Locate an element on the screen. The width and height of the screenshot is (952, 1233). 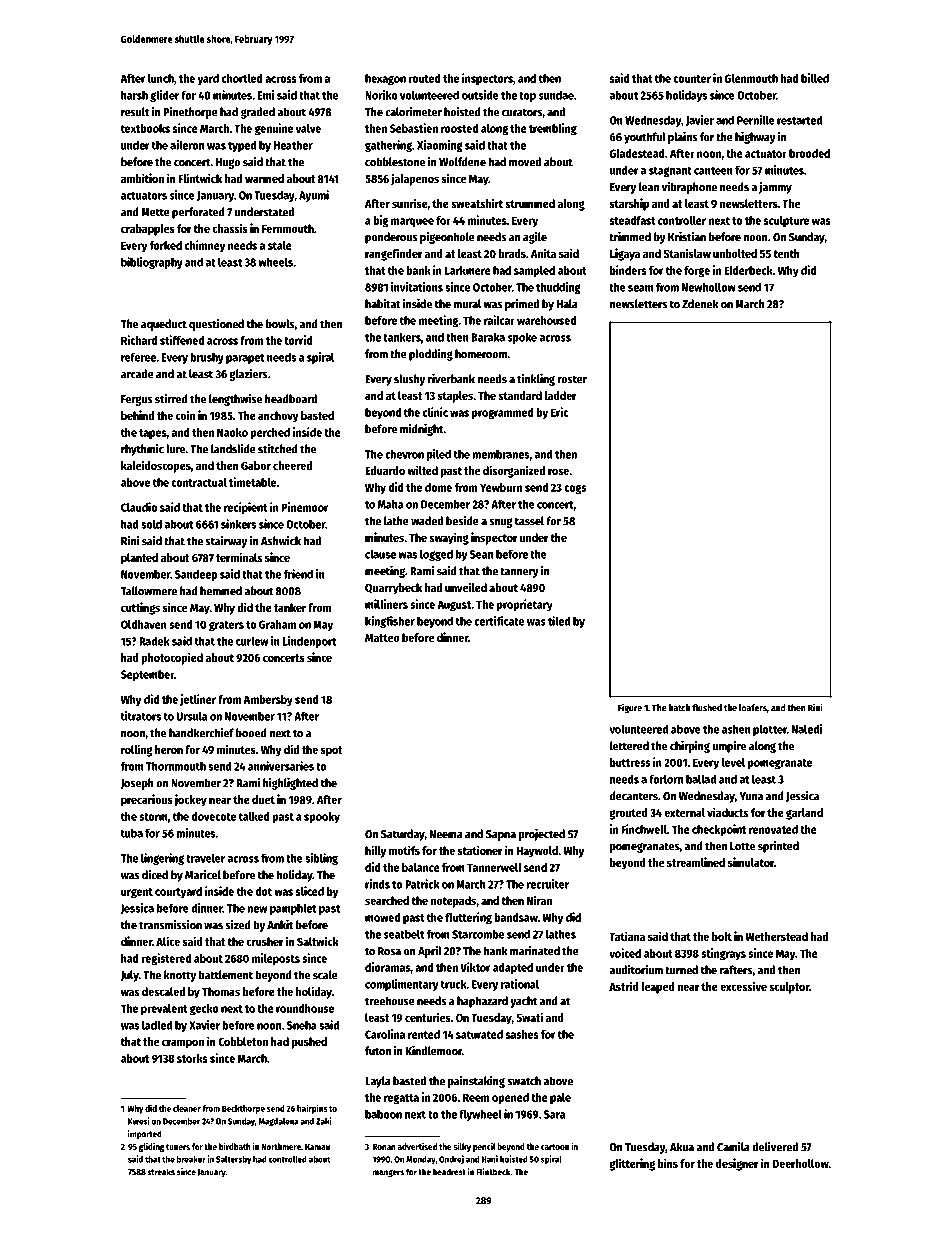
birdbath is located at coordinates (235, 1146).
